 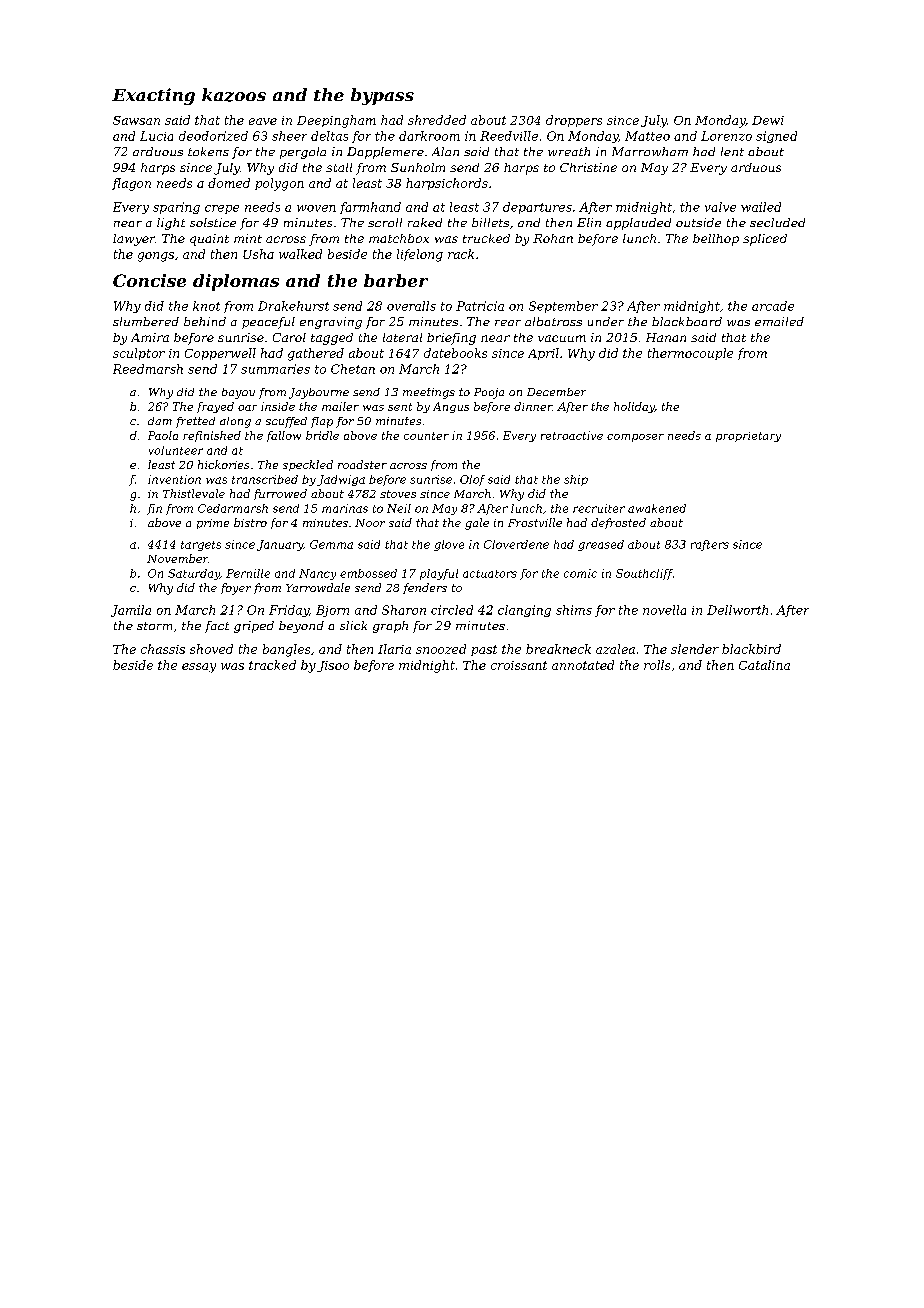 I want to click on volunteer, so click(x=176, y=450).
